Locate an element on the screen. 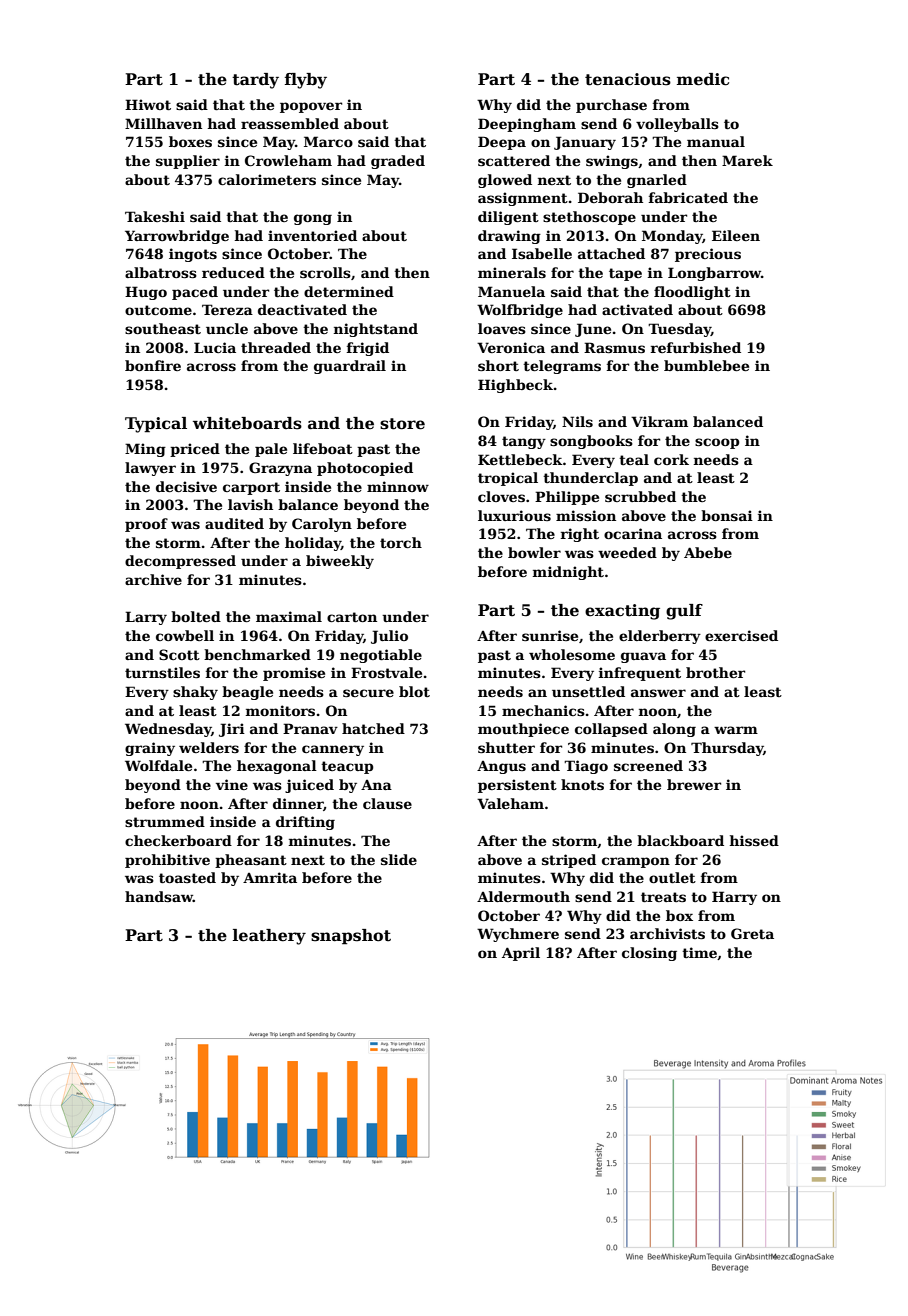 This screenshot has height=1316, width=908. blot is located at coordinates (414, 691).
